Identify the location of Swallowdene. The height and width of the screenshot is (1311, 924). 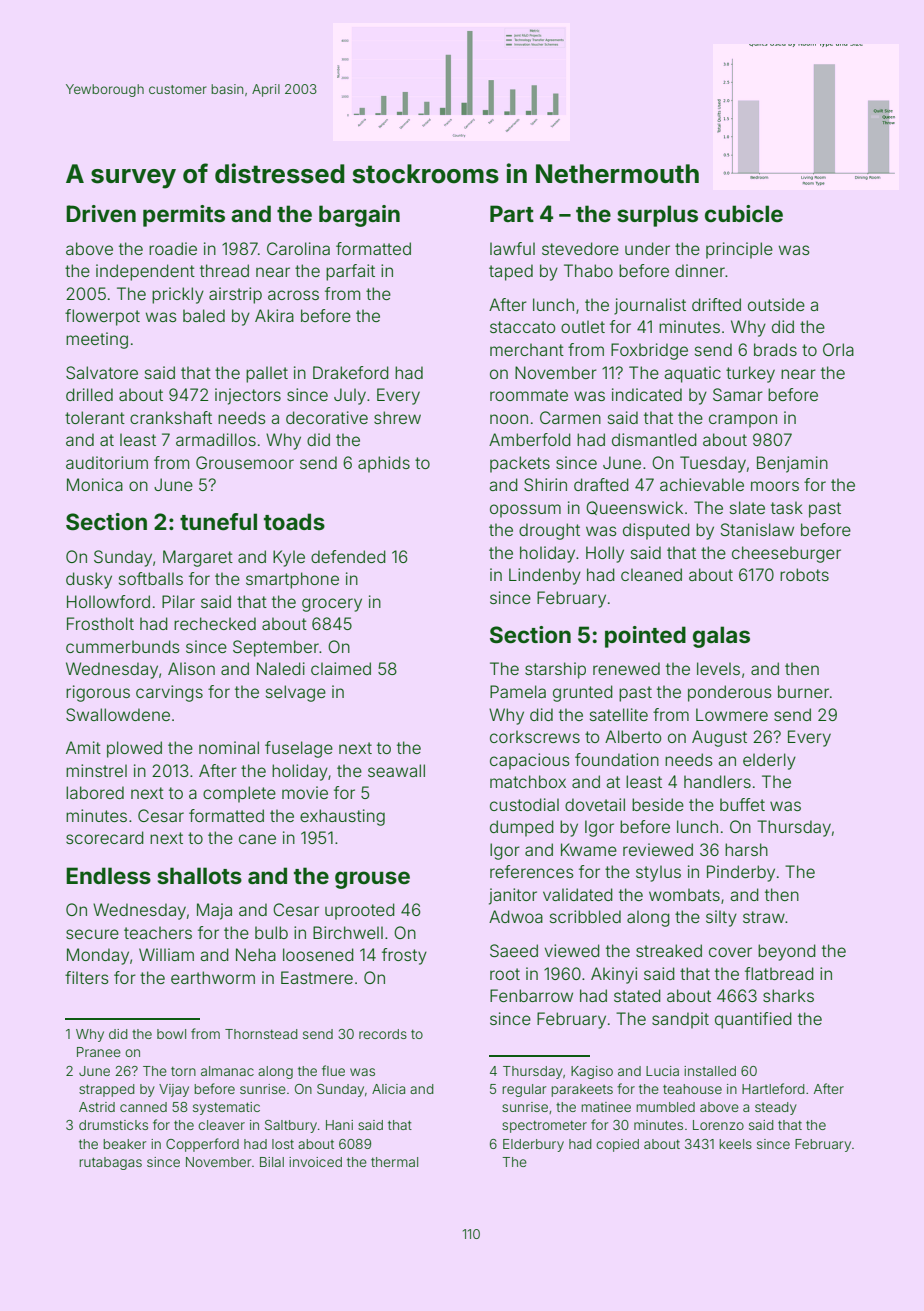
(118, 714).
